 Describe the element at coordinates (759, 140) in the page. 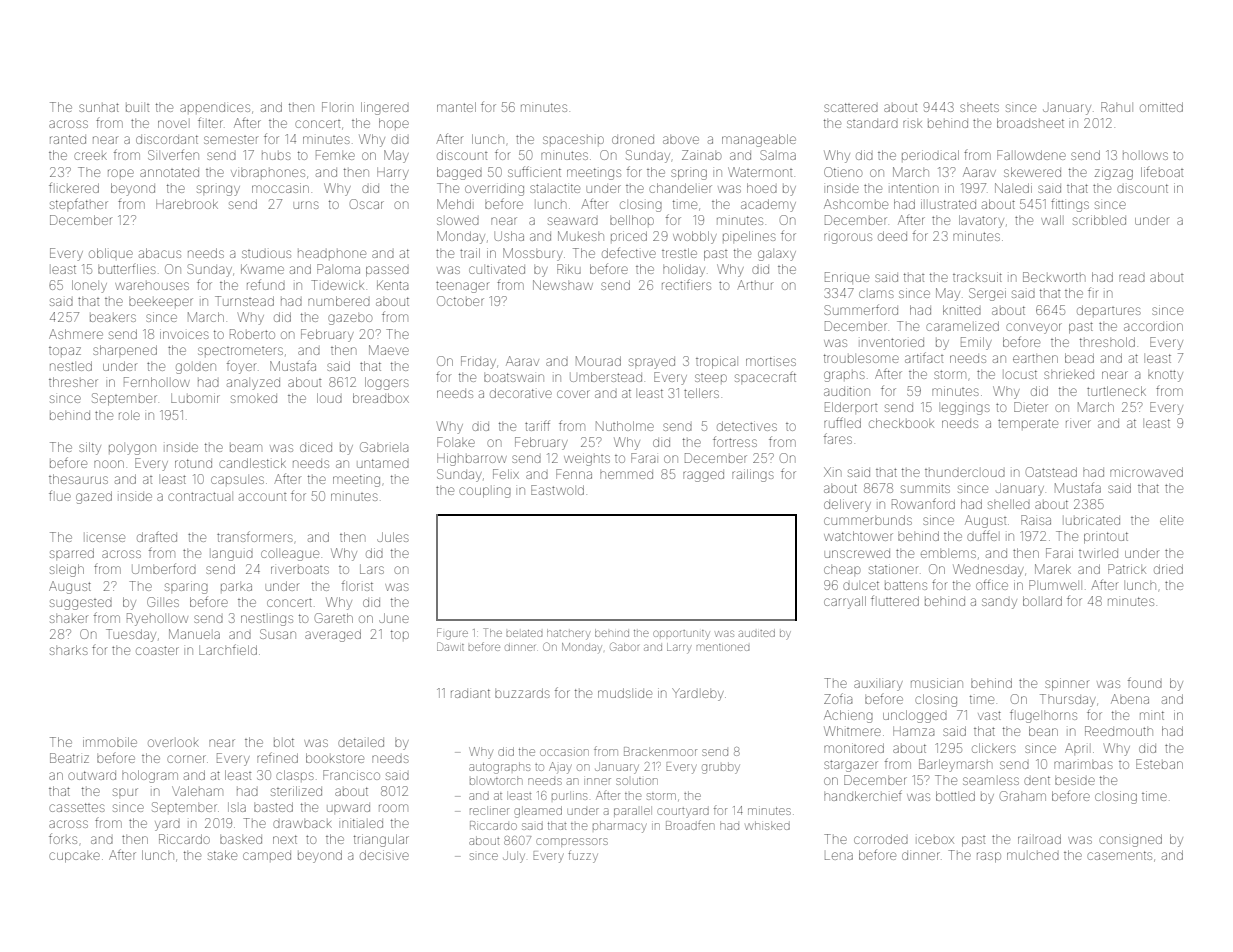

I see `manageable` at that location.
